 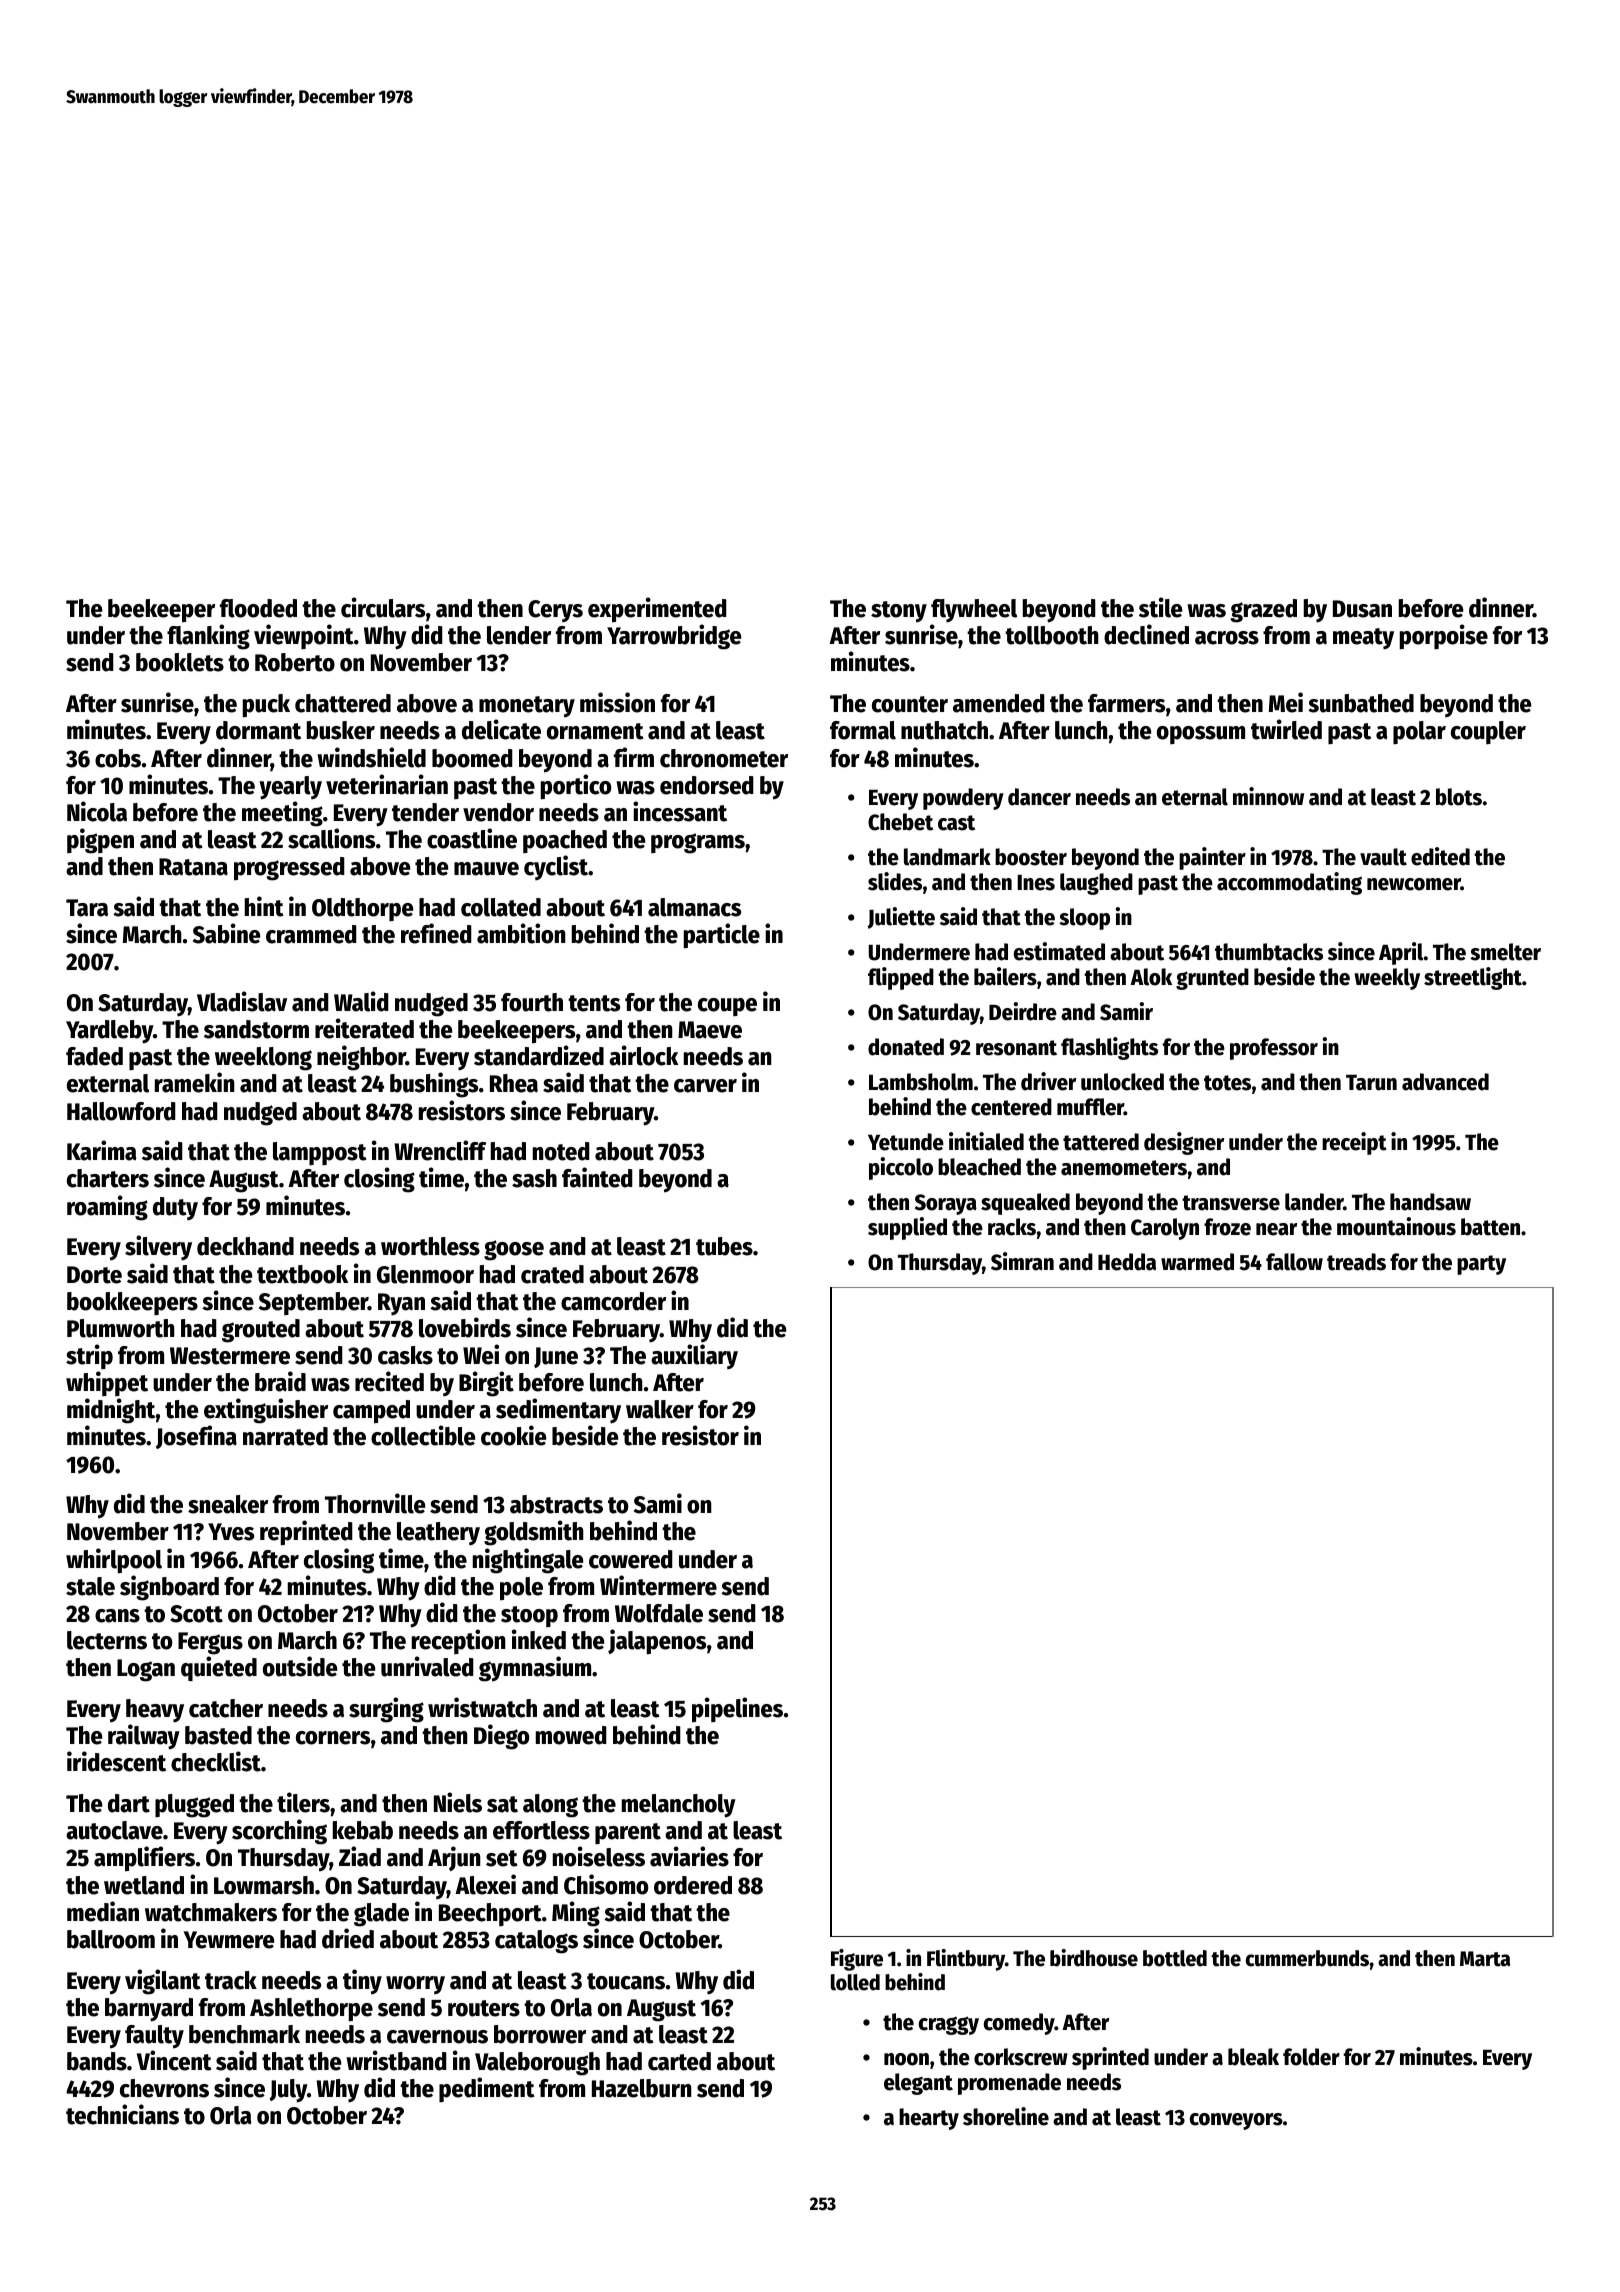 I want to click on technicians, so click(x=122, y=2114).
